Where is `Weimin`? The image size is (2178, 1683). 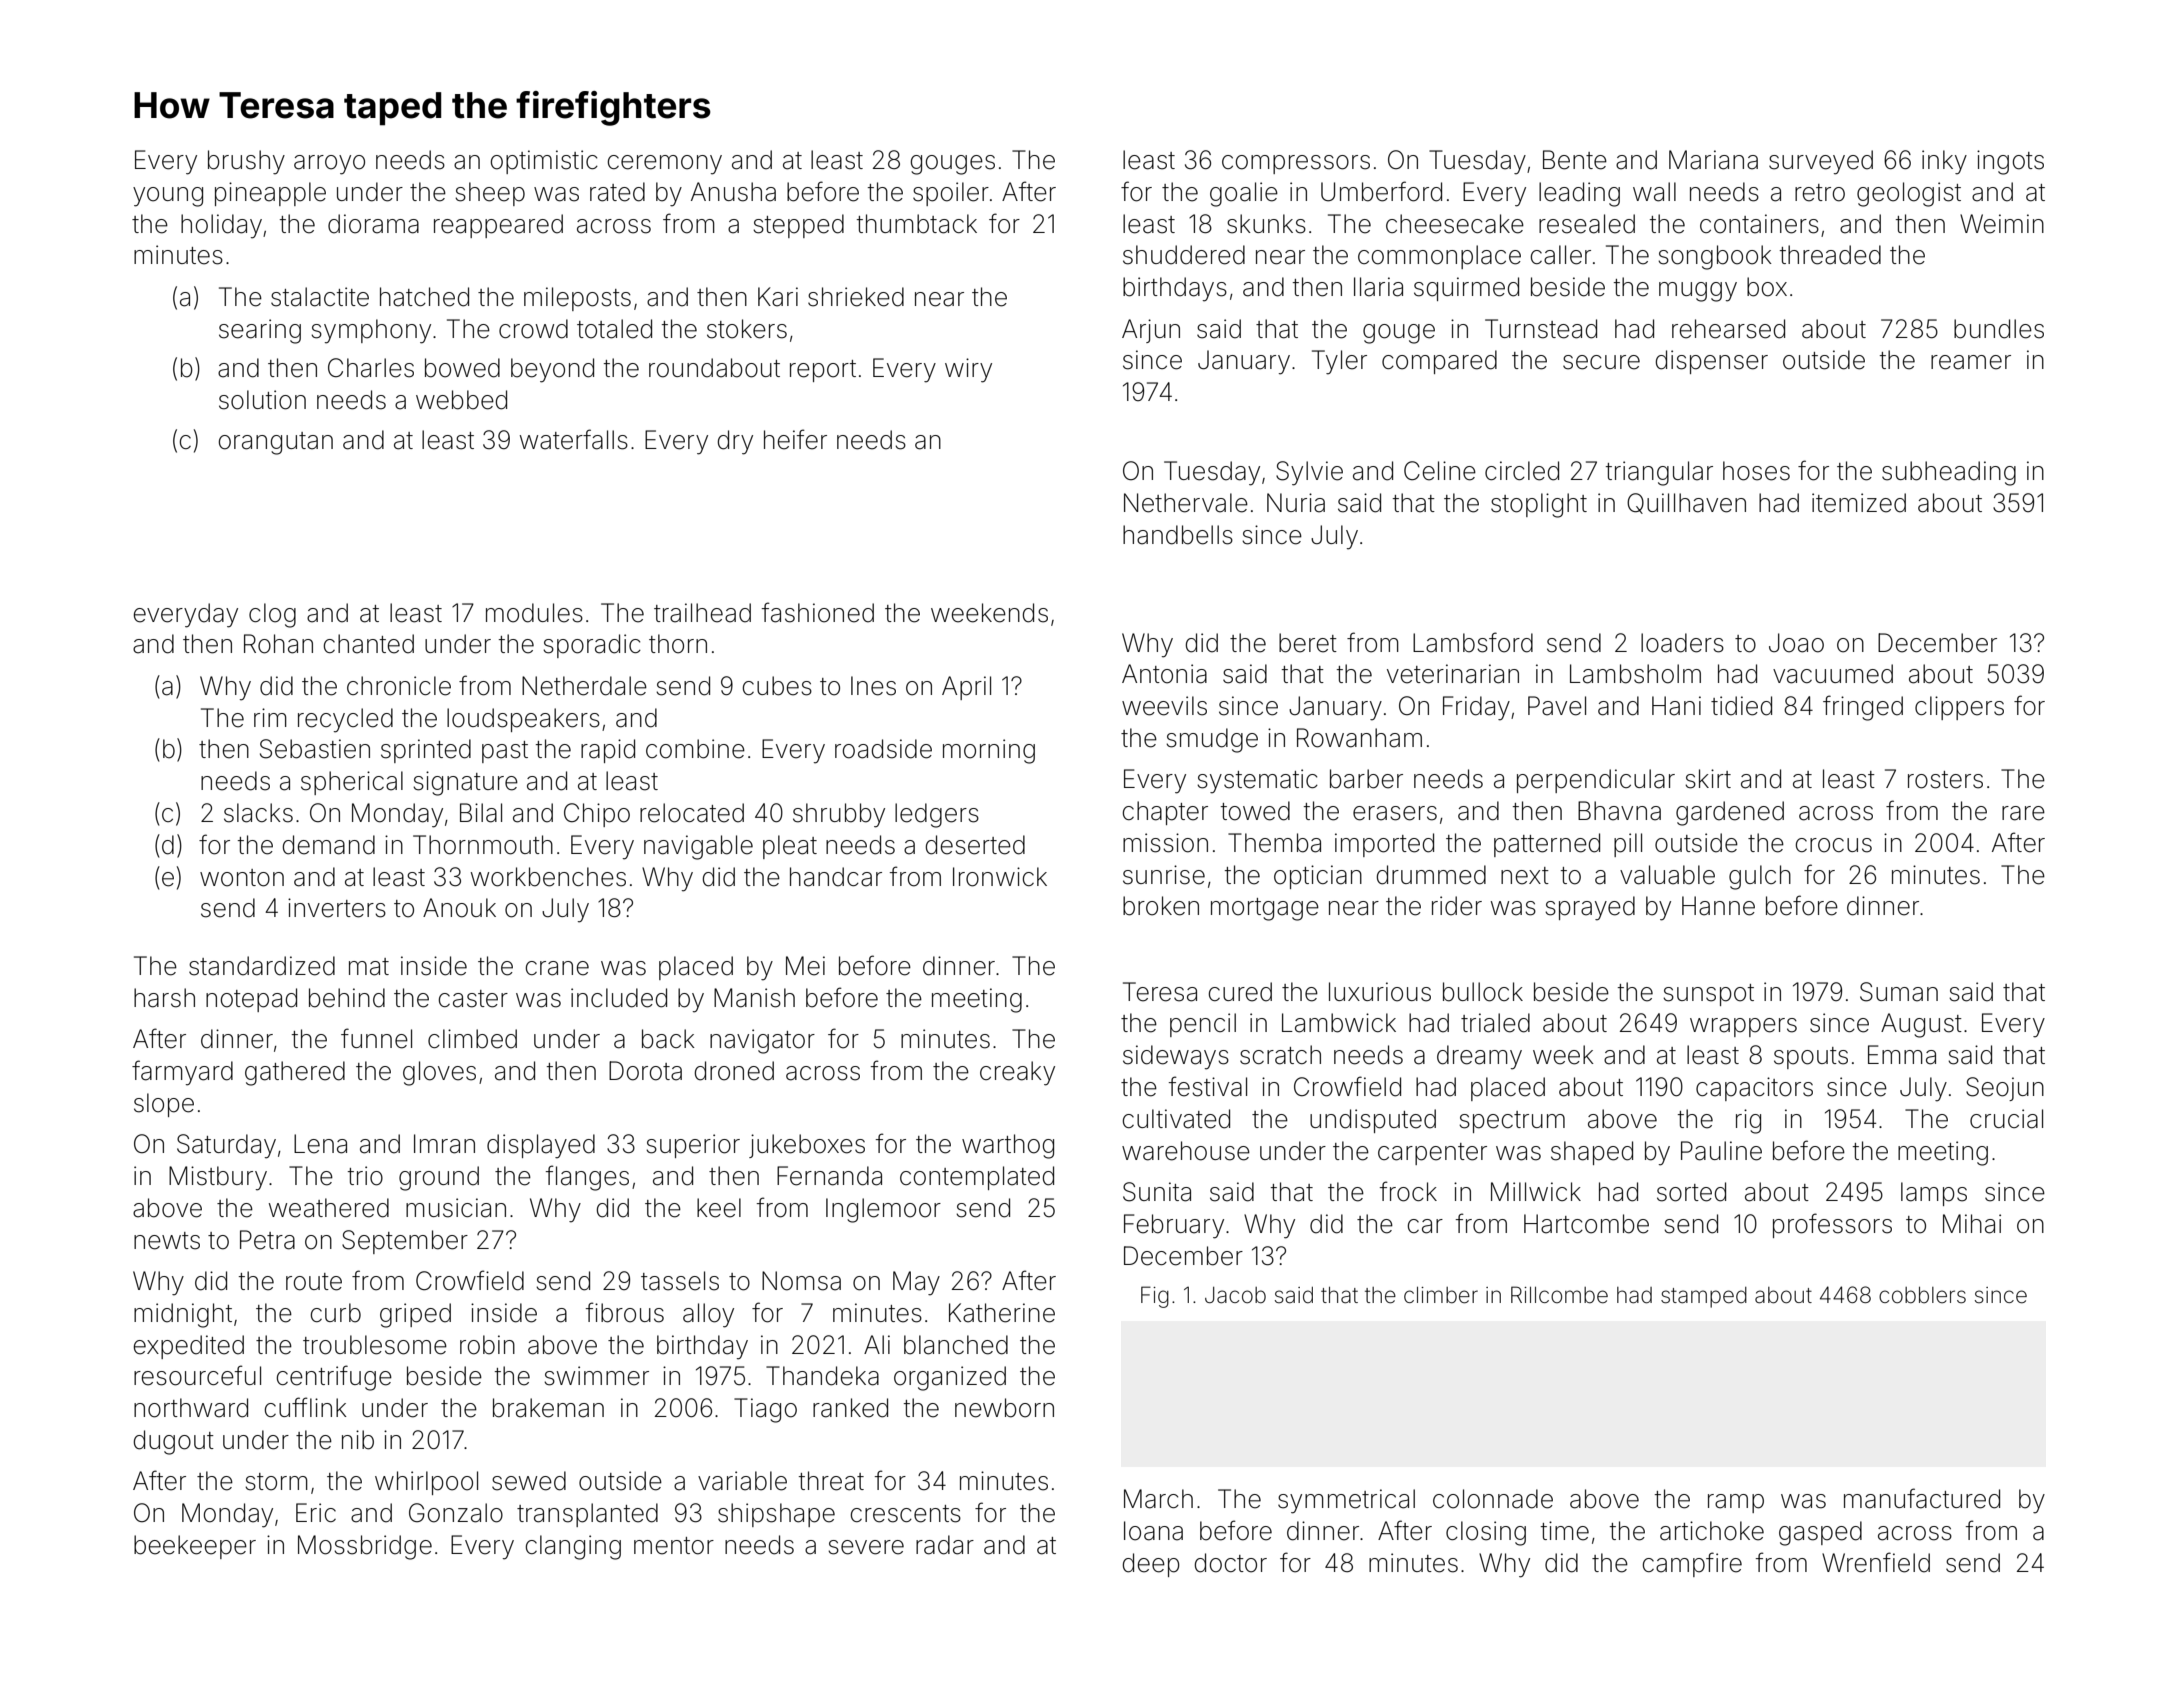 Weimin is located at coordinates (2002, 224).
